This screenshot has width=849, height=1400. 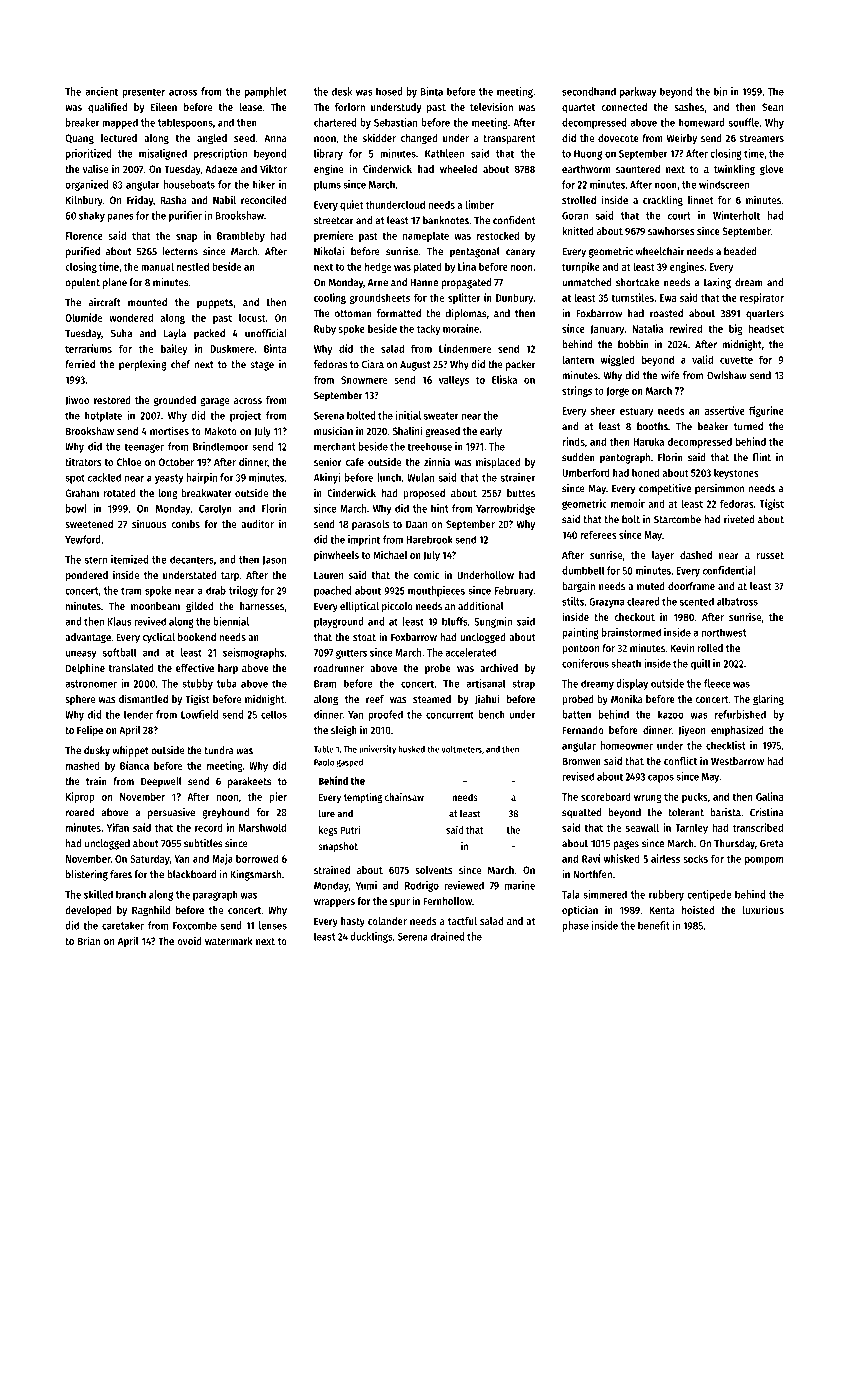 What do you see at coordinates (262, 827) in the screenshot?
I see `Marshwold` at bounding box center [262, 827].
